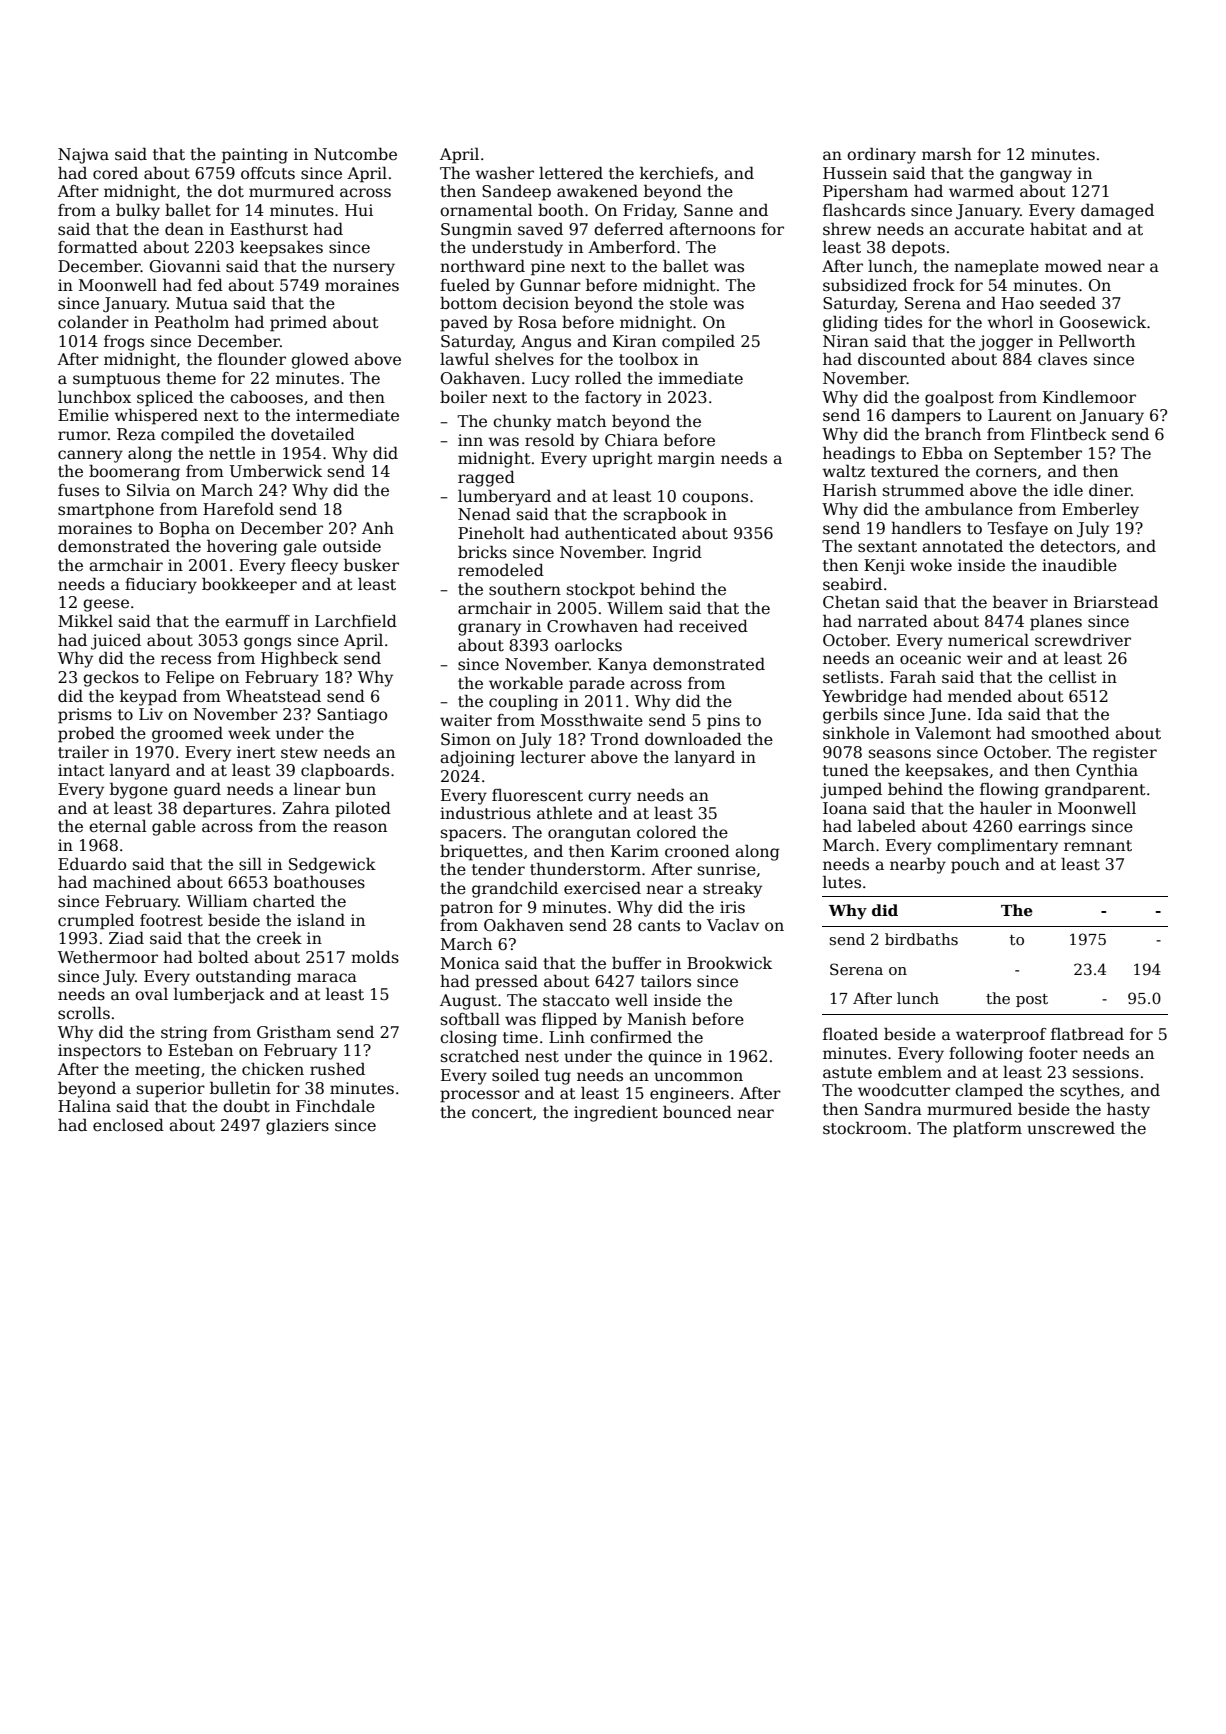 Image resolution: width=1226 pixels, height=1734 pixels. Describe the element at coordinates (689, 303) in the image. I see `stole` at that location.
